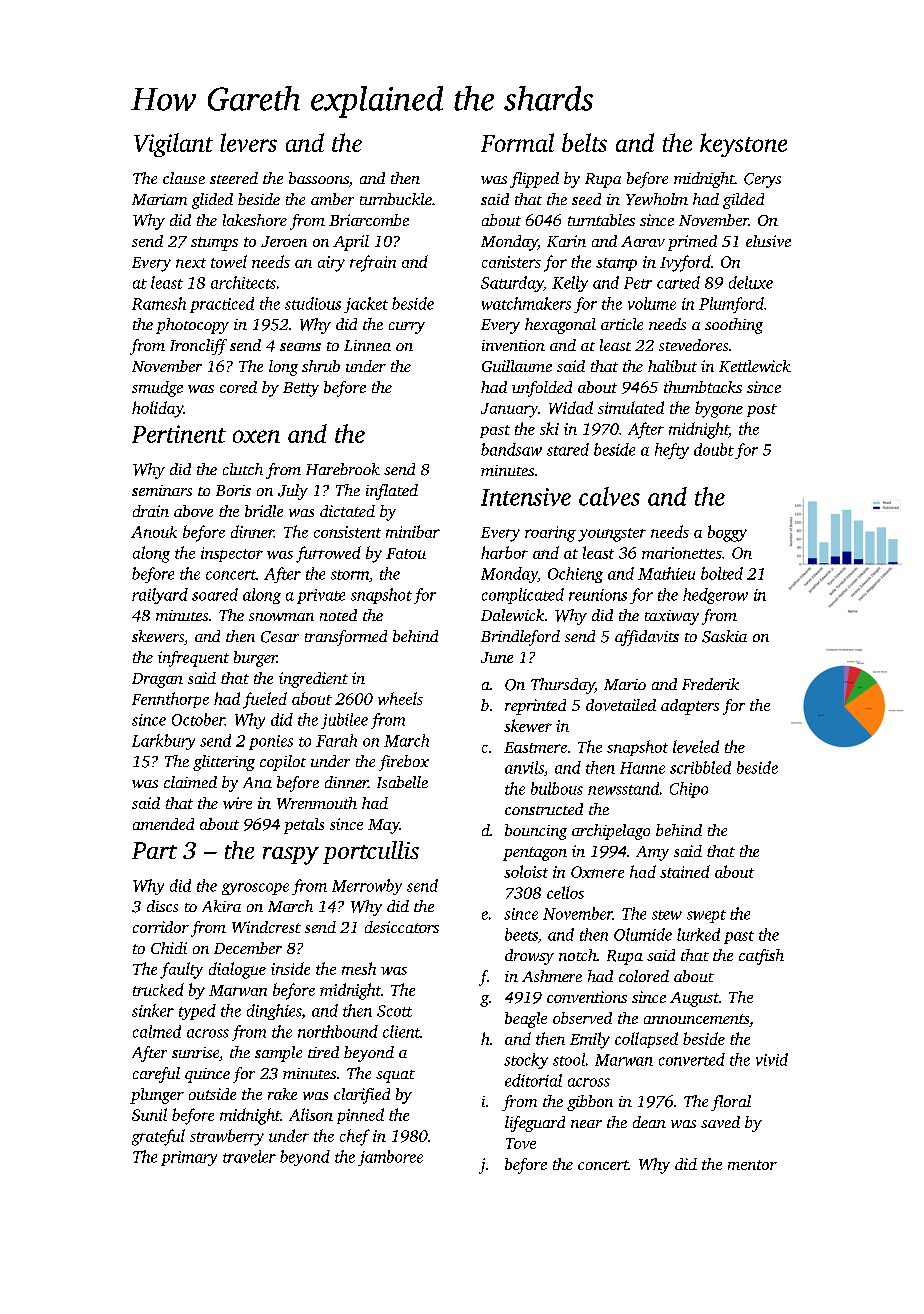 The width and height of the page is (924, 1314). What do you see at coordinates (173, 145) in the page?
I see `Vigilant` at bounding box center [173, 145].
